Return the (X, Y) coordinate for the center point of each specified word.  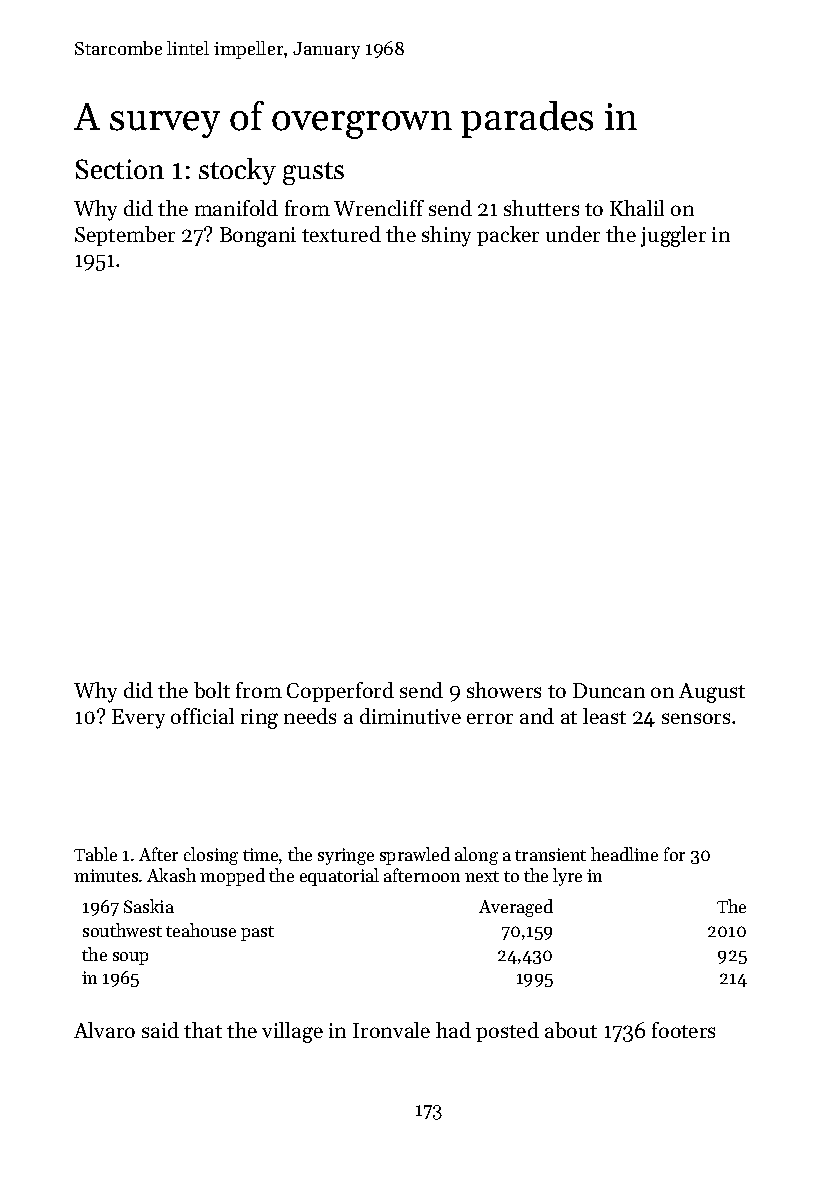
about (571, 1030)
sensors (696, 718)
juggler (673, 236)
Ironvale (391, 1030)
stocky (237, 171)
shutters (541, 208)
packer (508, 236)
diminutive (410, 716)
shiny (446, 236)
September (125, 236)
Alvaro (104, 1030)
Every (138, 719)
